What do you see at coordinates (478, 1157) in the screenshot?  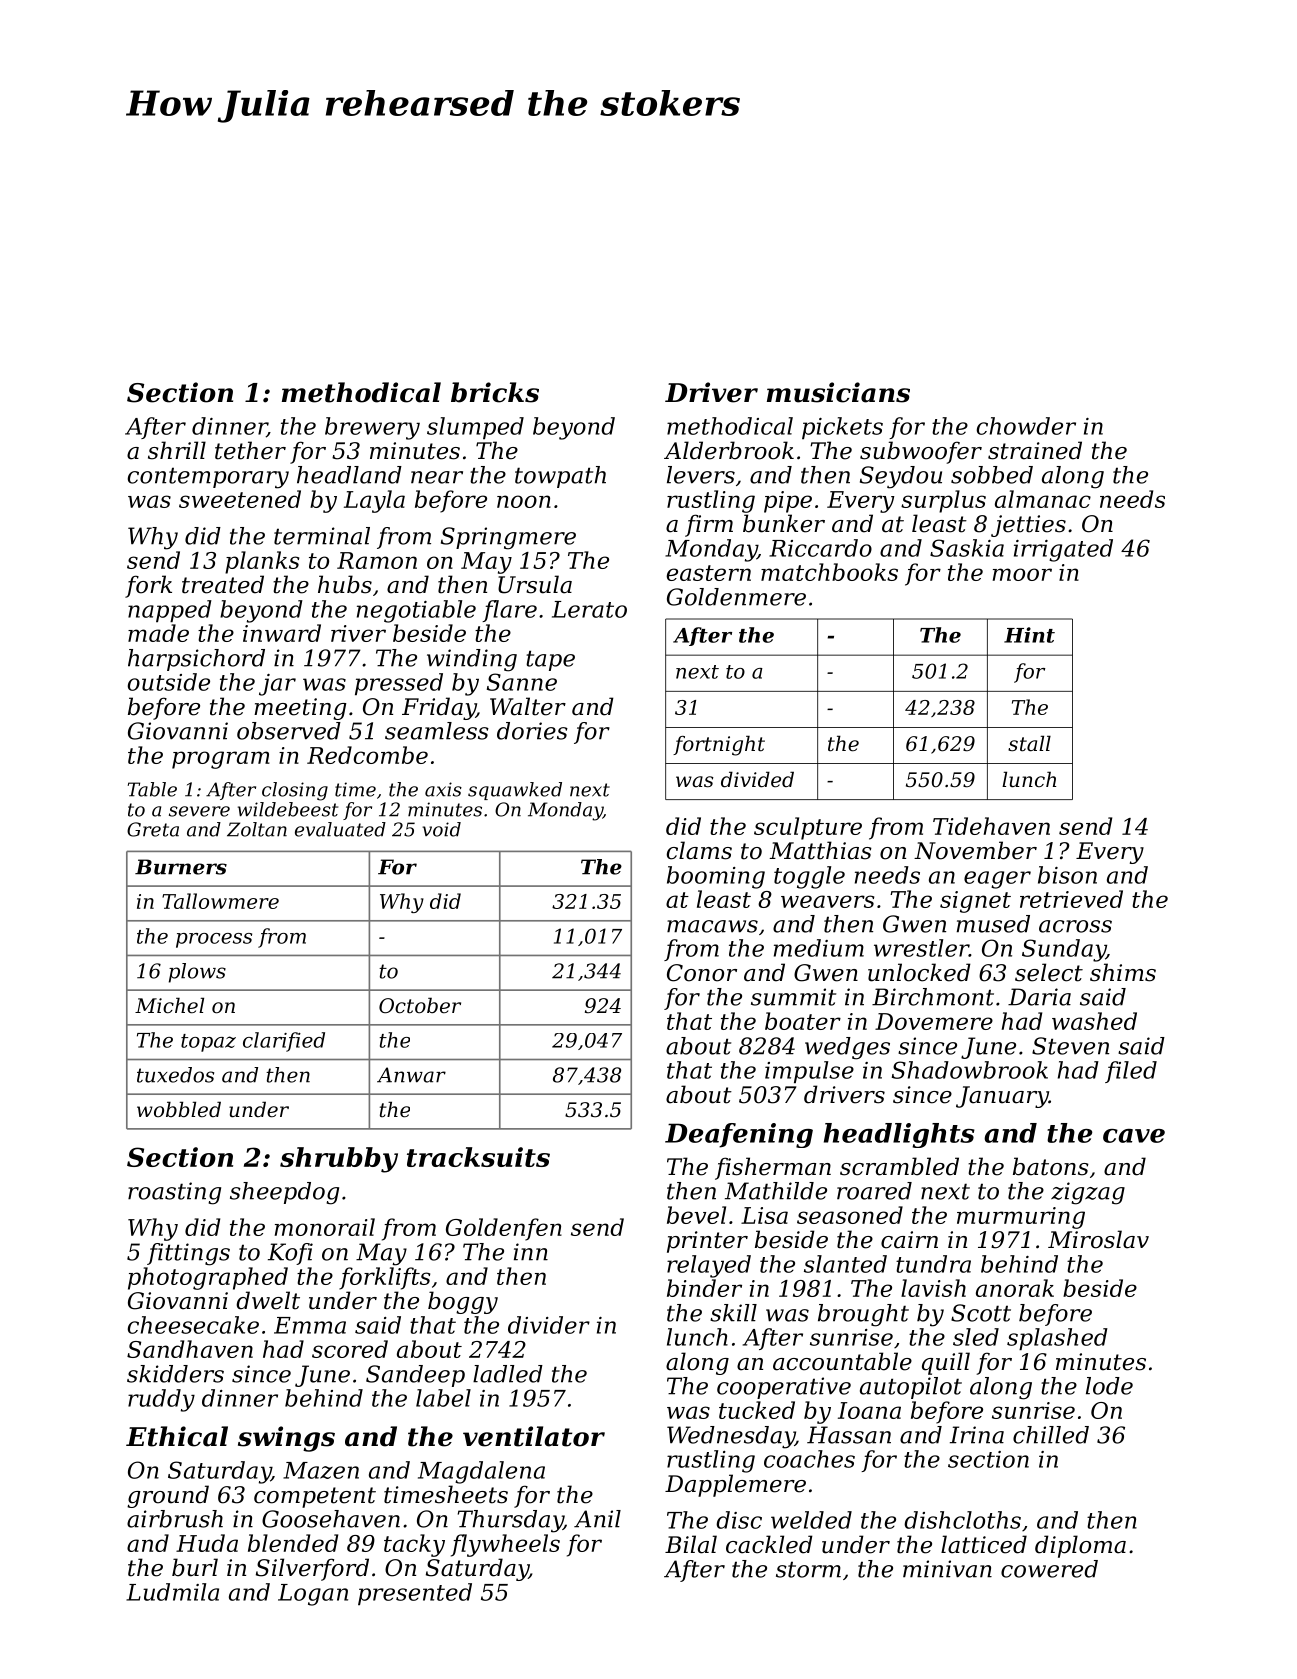 I see `tracksuits` at bounding box center [478, 1157].
